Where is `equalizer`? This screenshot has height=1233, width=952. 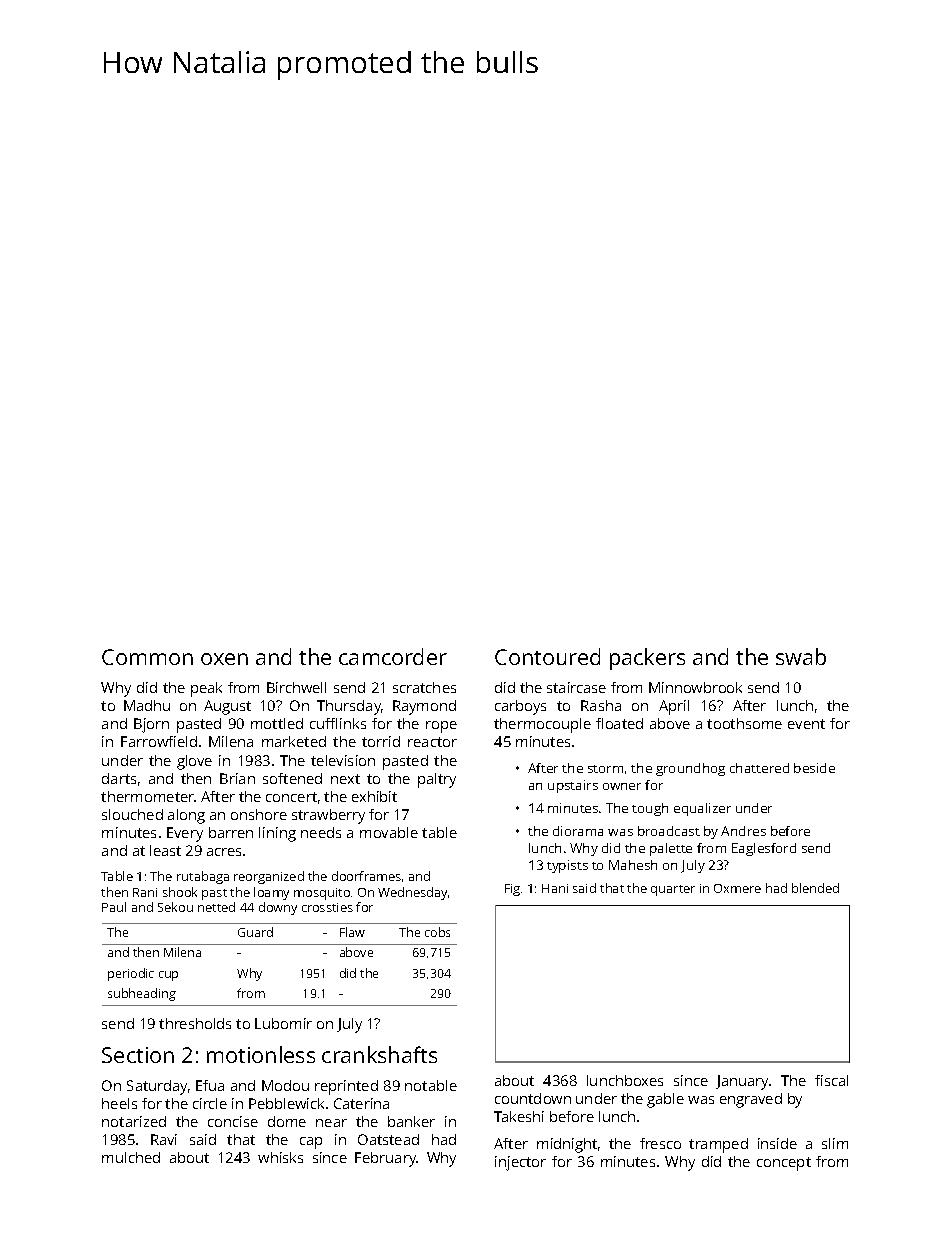
equalizer is located at coordinates (702, 809).
